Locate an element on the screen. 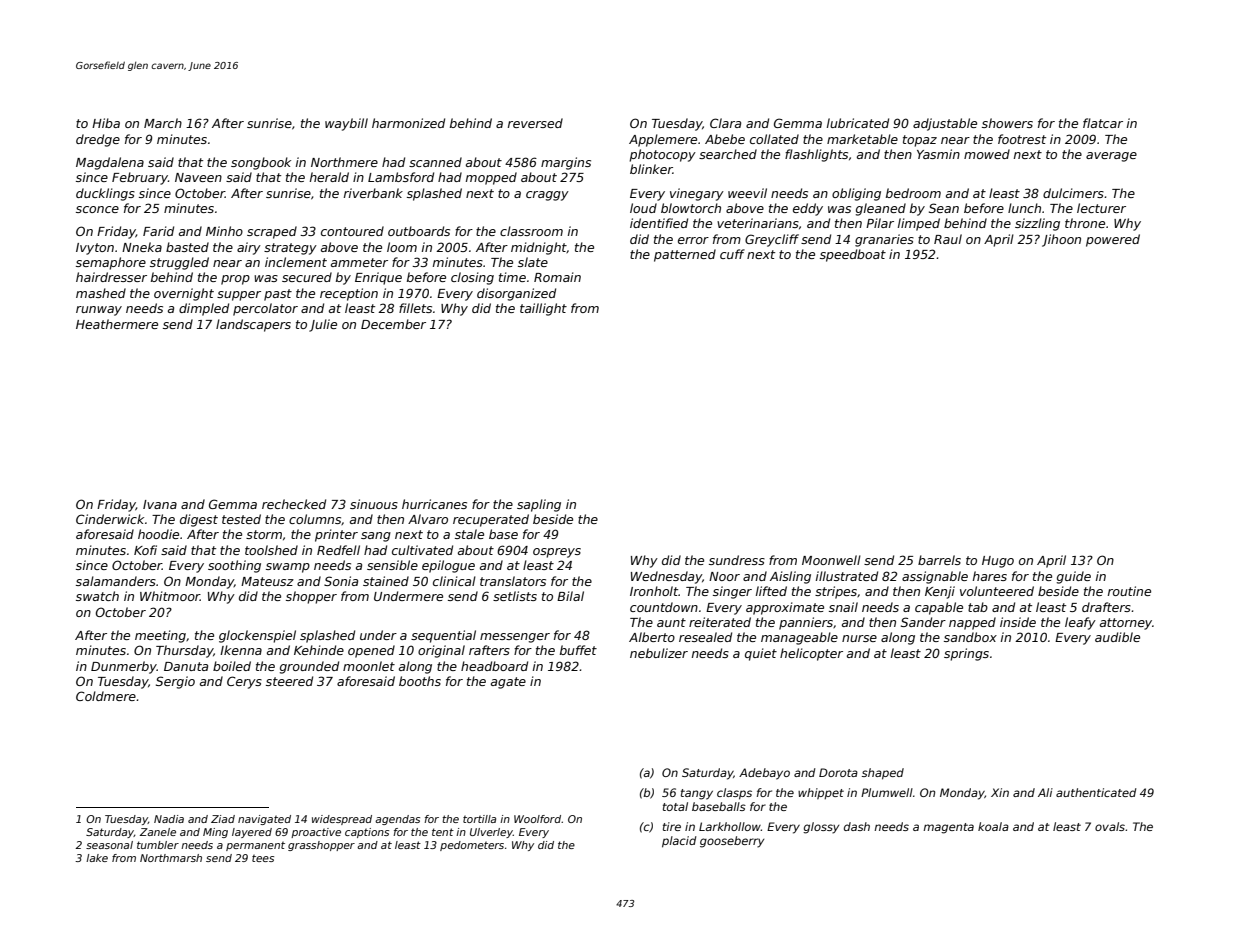 This screenshot has height=952, width=1233. pedometers is located at coordinates (472, 846).
